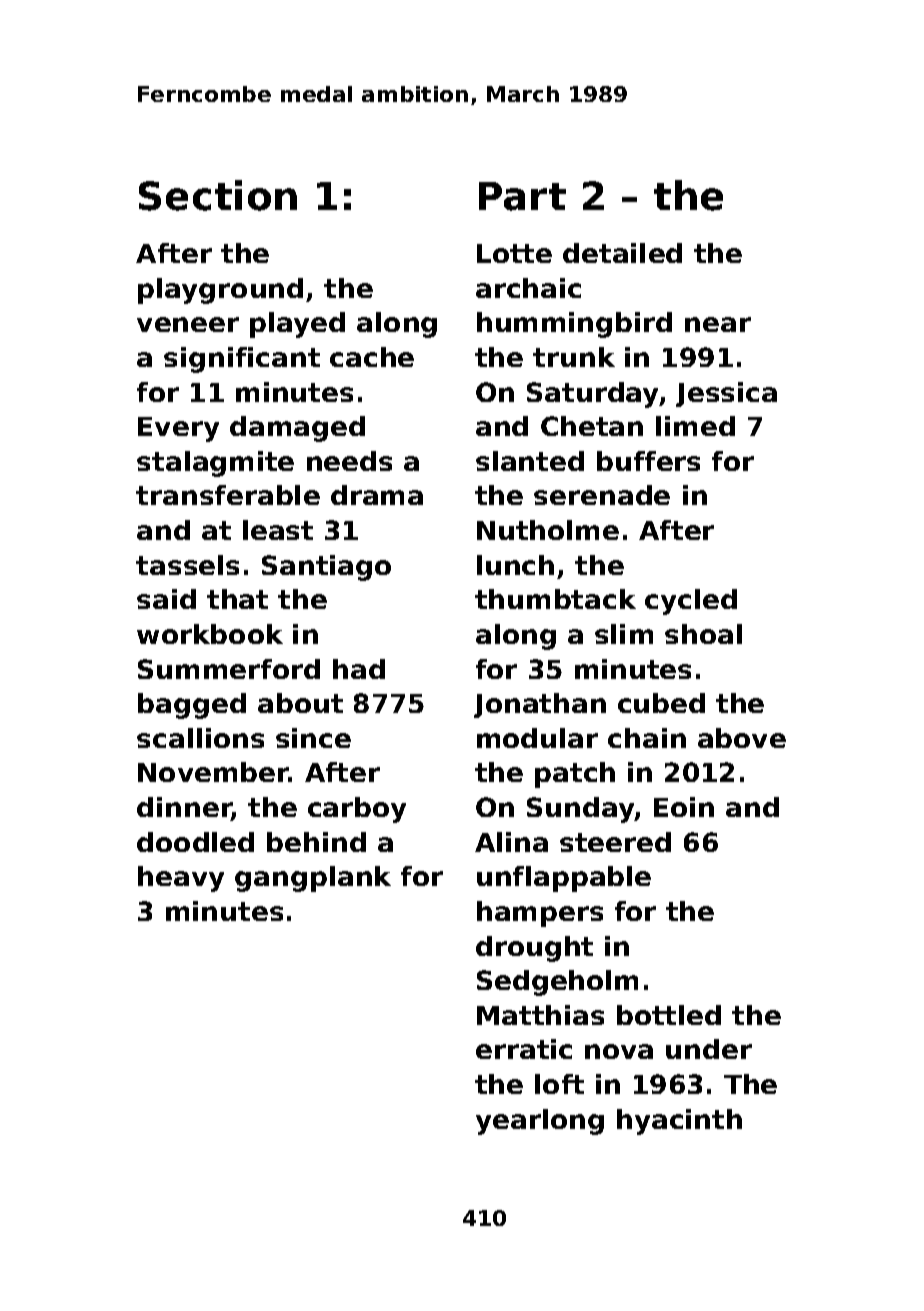 Image resolution: width=924 pixels, height=1311 pixels. Describe the element at coordinates (372, 357) in the screenshot. I see `cache` at that location.
